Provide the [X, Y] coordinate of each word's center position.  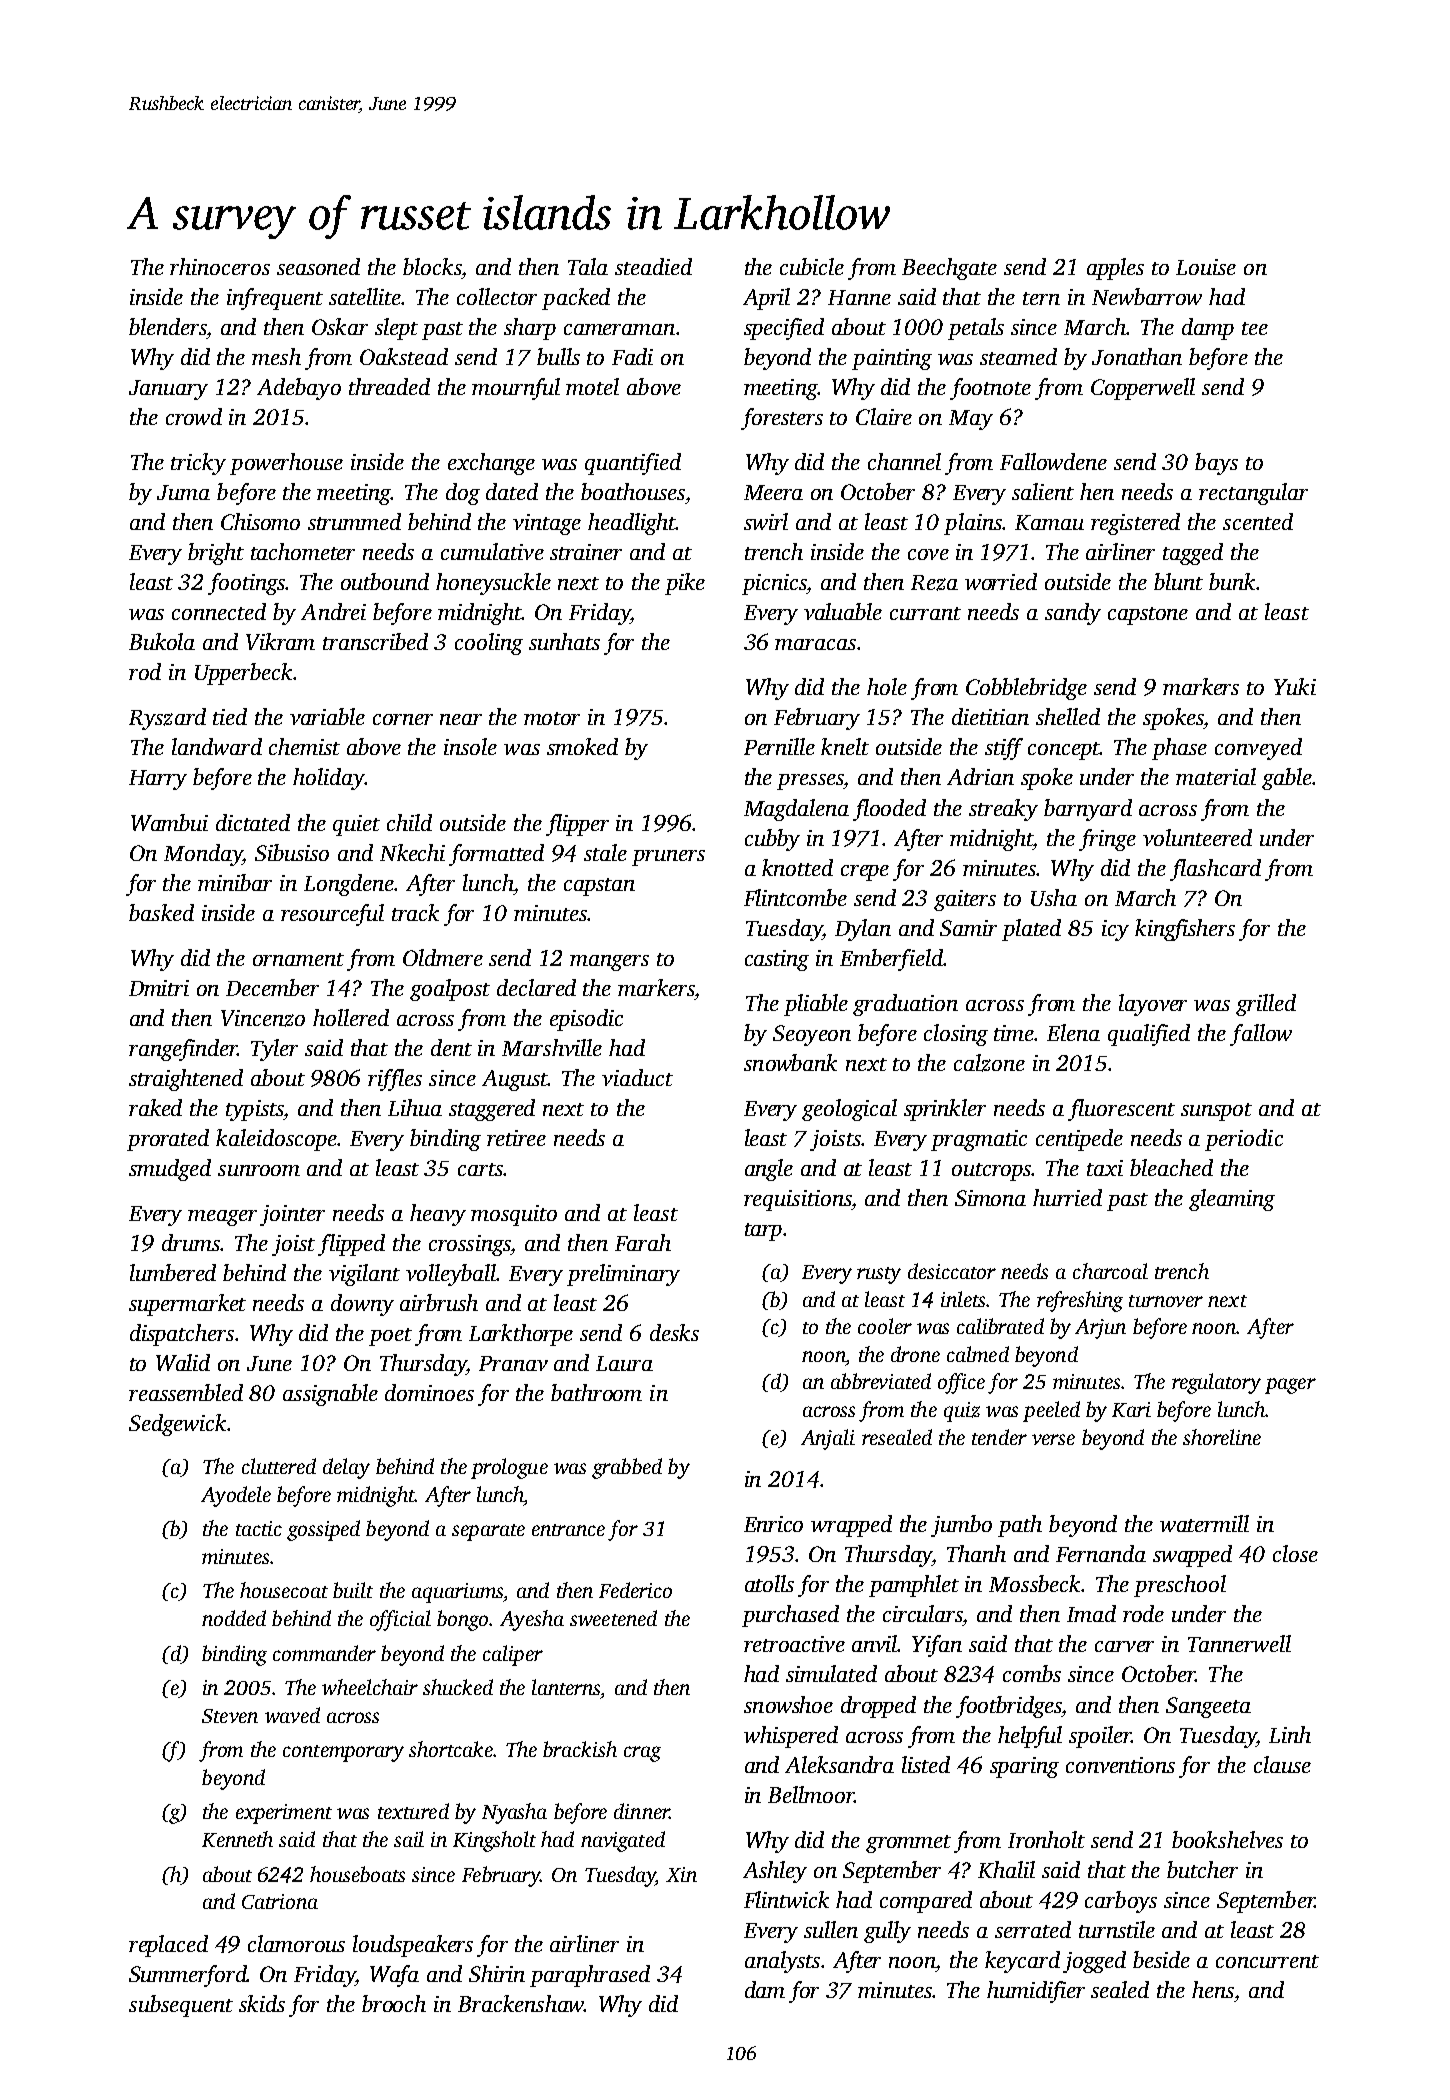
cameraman [619, 329]
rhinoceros [220, 266]
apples [1115, 269]
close [1295, 1553]
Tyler [274, 1050]
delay [346, 1468]
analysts [782, 1962]
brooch [394, 2003]
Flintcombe [795, 897]
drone [915, 1354]
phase [1179, 749]
